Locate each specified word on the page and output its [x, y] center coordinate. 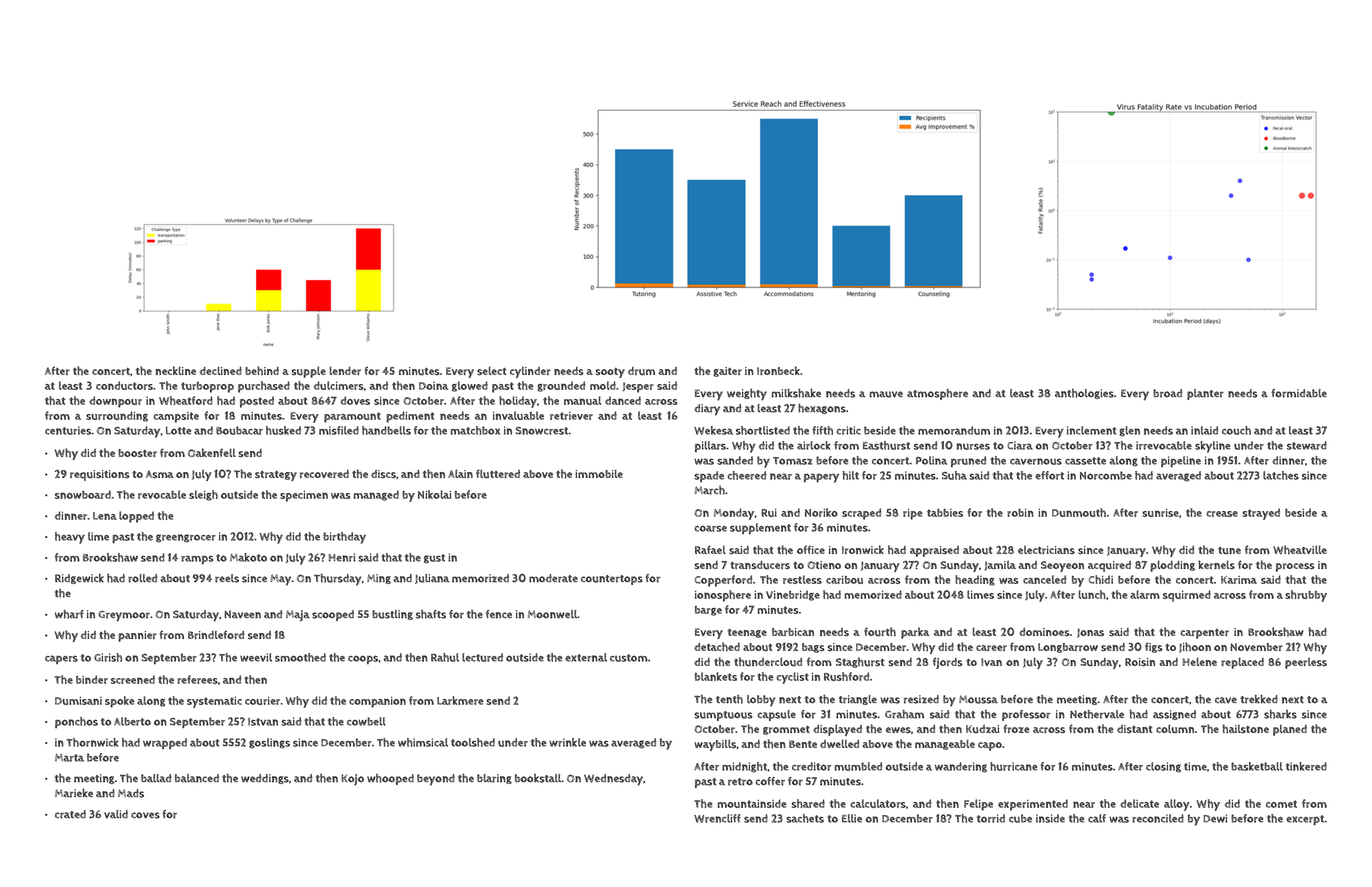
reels [227, 578]
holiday [518, 402]
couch [1236, 430]
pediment [410, 417]
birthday [344, 538]
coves [145, 815]
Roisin [1140, 662]
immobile [599, 473]
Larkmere [460, 700]
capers [61, 659]
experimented [1033, 805]
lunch [1091, 594]
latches [1281, 475]
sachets [805, 818]
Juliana [432, 579]
